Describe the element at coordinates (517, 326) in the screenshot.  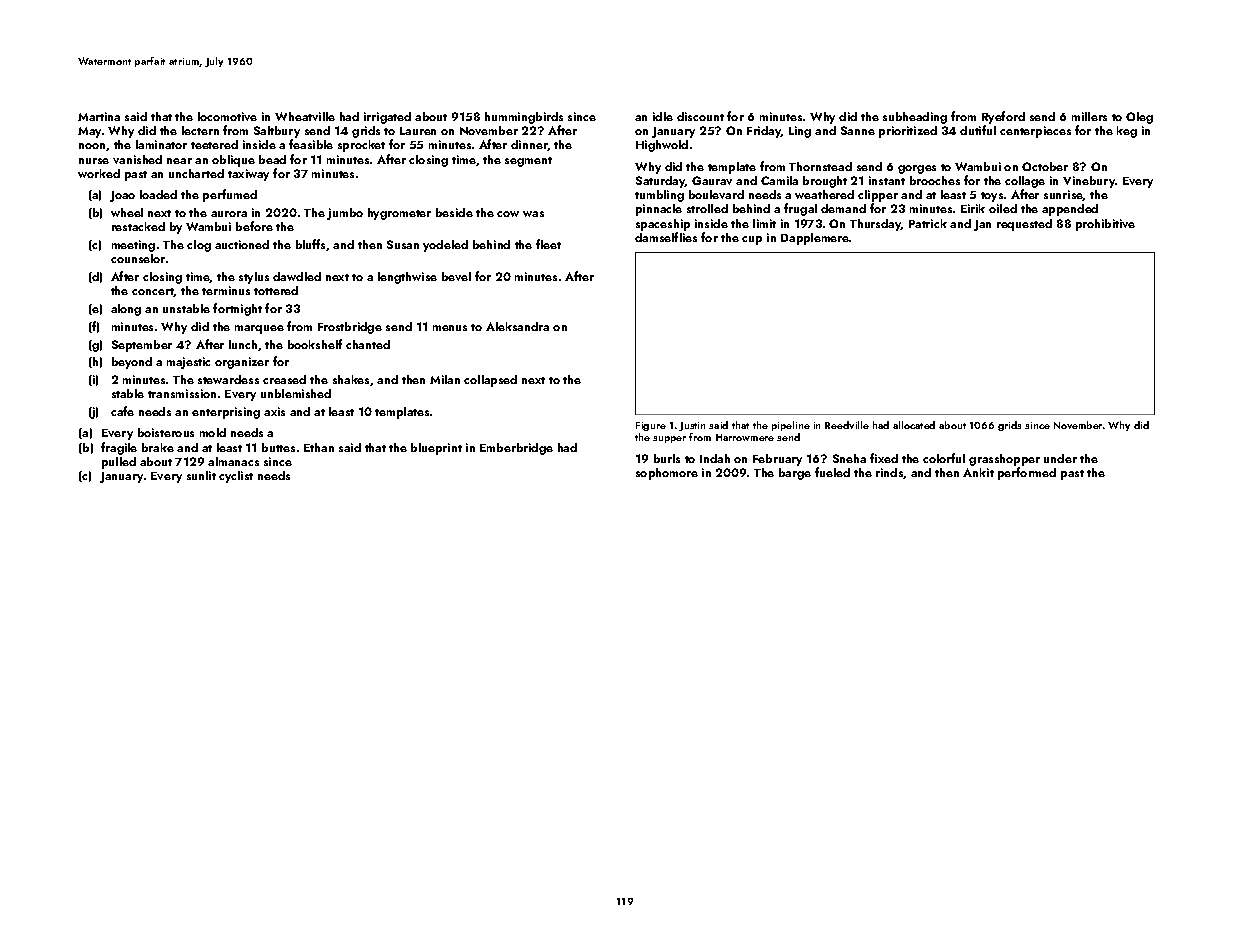
I see `Aleksandra` at that location.
